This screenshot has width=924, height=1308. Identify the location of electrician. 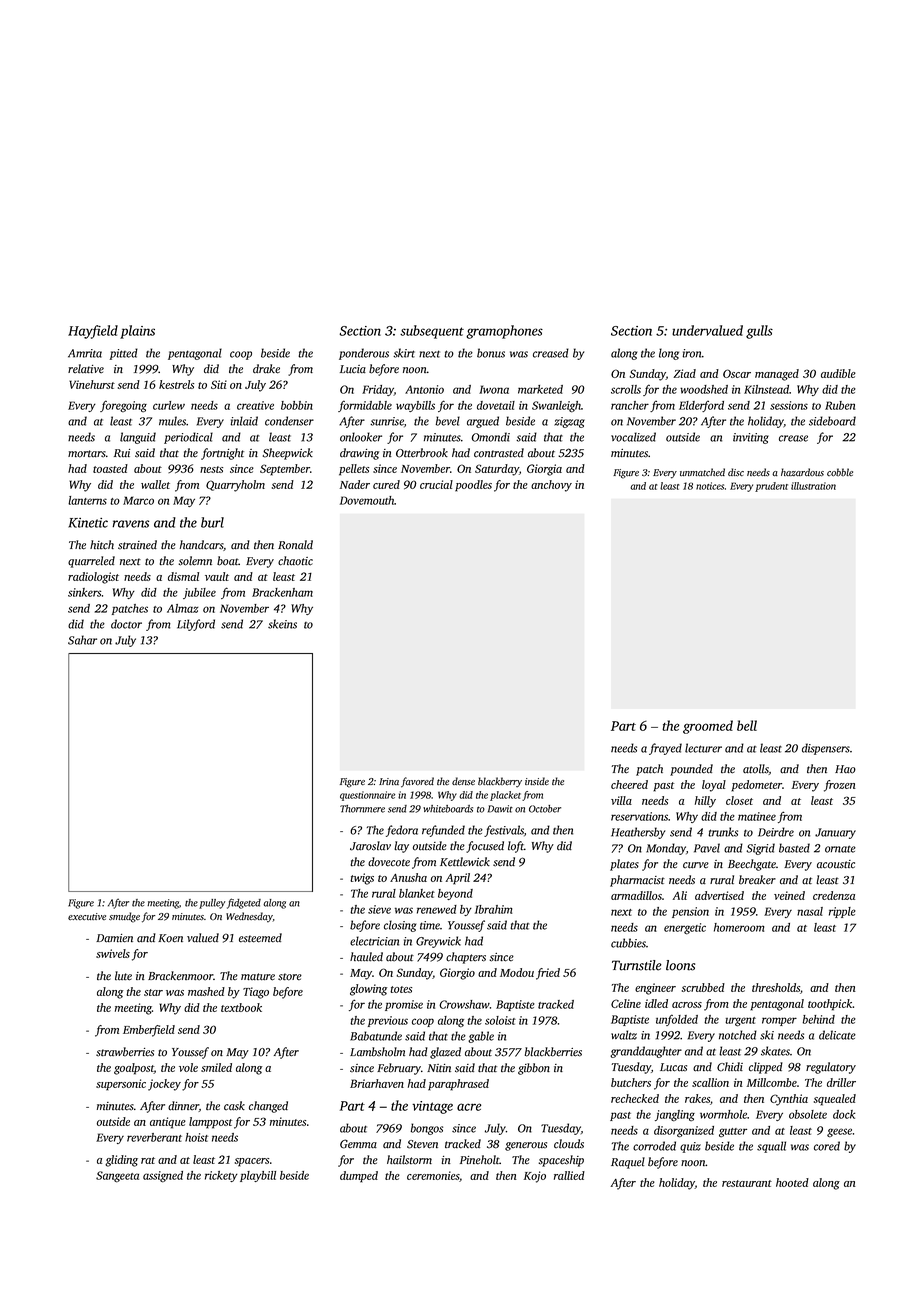
(374, 941).
